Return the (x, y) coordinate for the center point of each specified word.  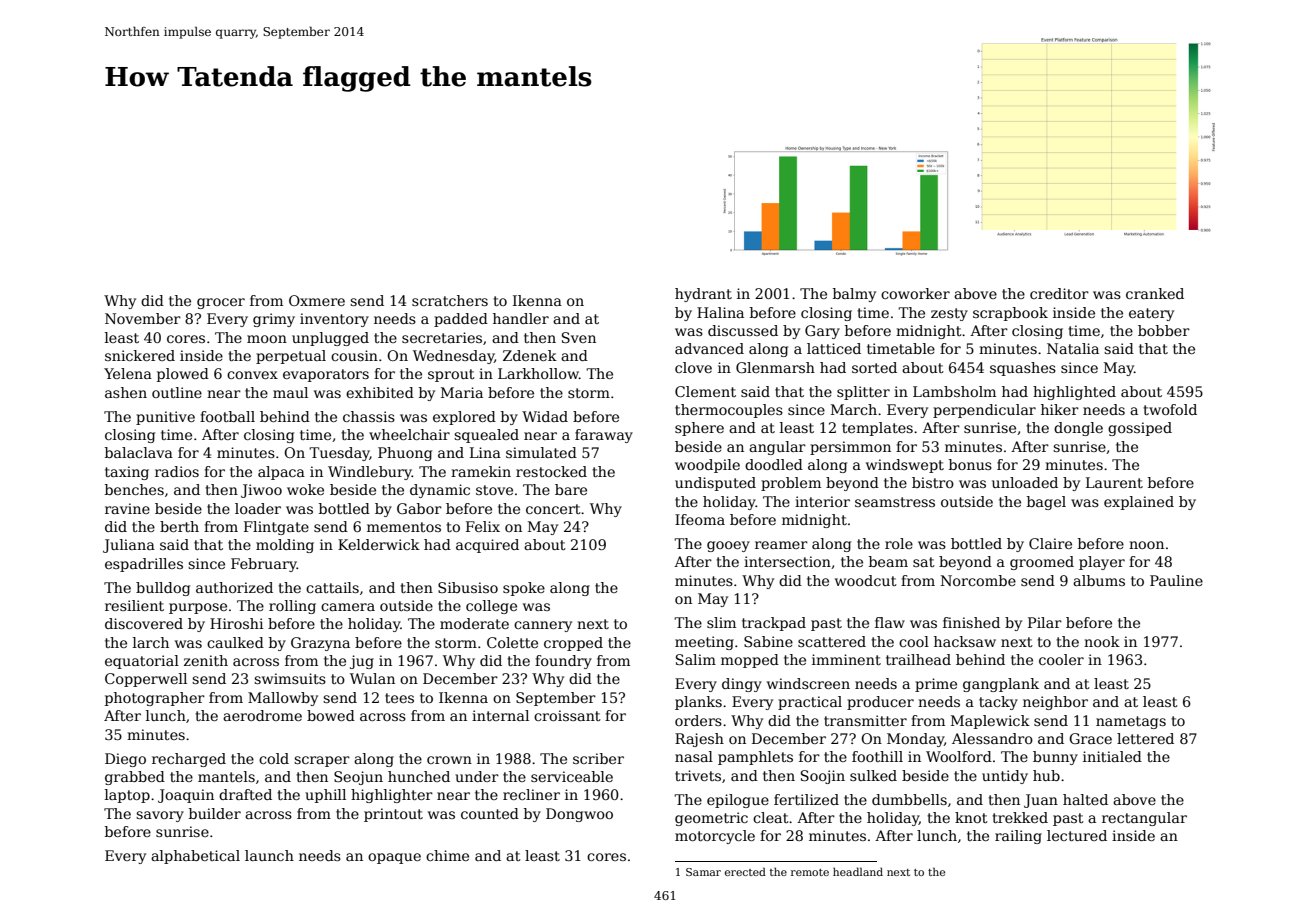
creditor (1059, 293)
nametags (1131, 722)
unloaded (1025, 482)
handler (521, 318)
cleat (771, 817)
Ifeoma (700, 519)
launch (269, 855)
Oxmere (317, 300)
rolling (292, 607)
